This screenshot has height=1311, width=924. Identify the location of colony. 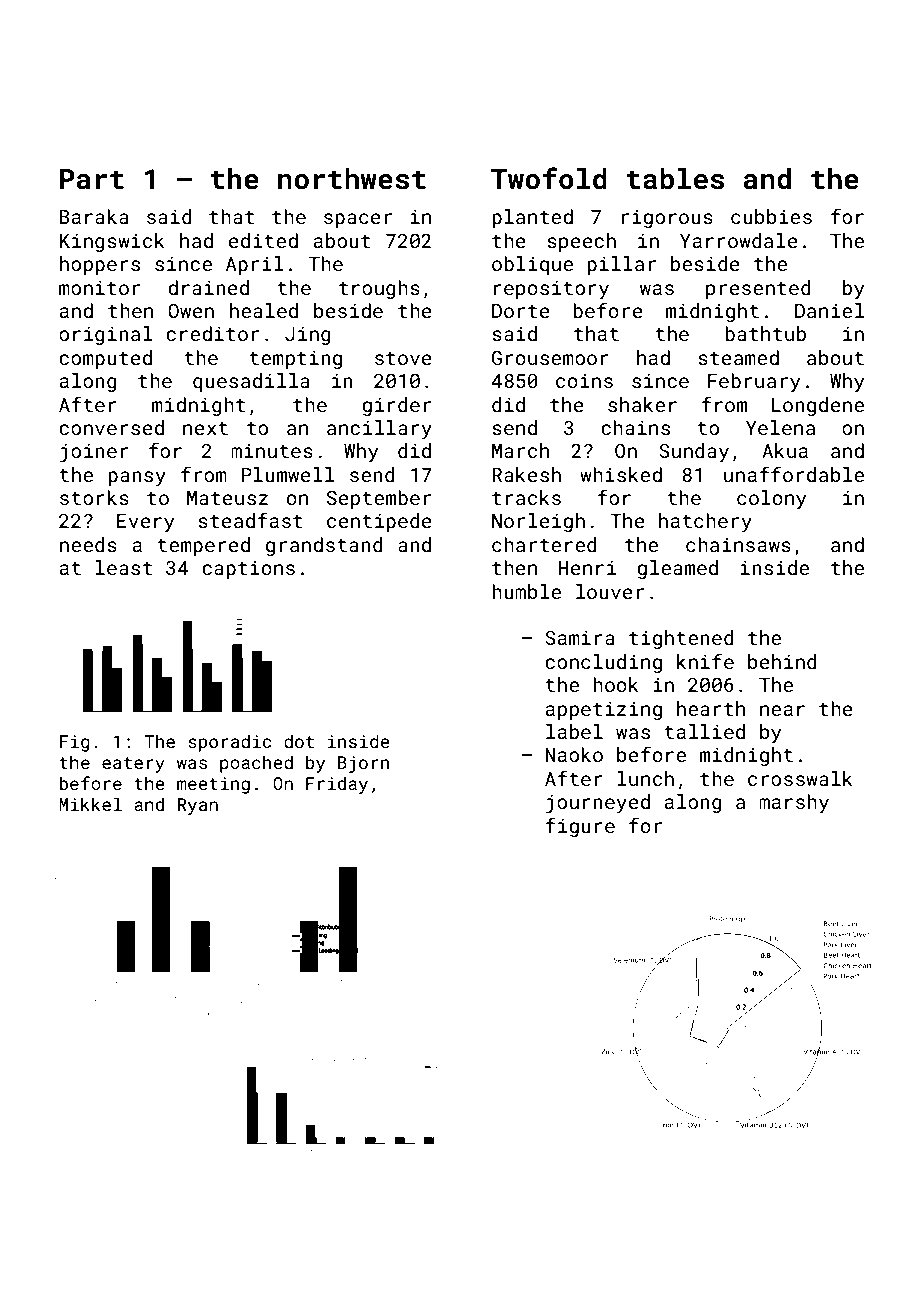
(771, 499).
